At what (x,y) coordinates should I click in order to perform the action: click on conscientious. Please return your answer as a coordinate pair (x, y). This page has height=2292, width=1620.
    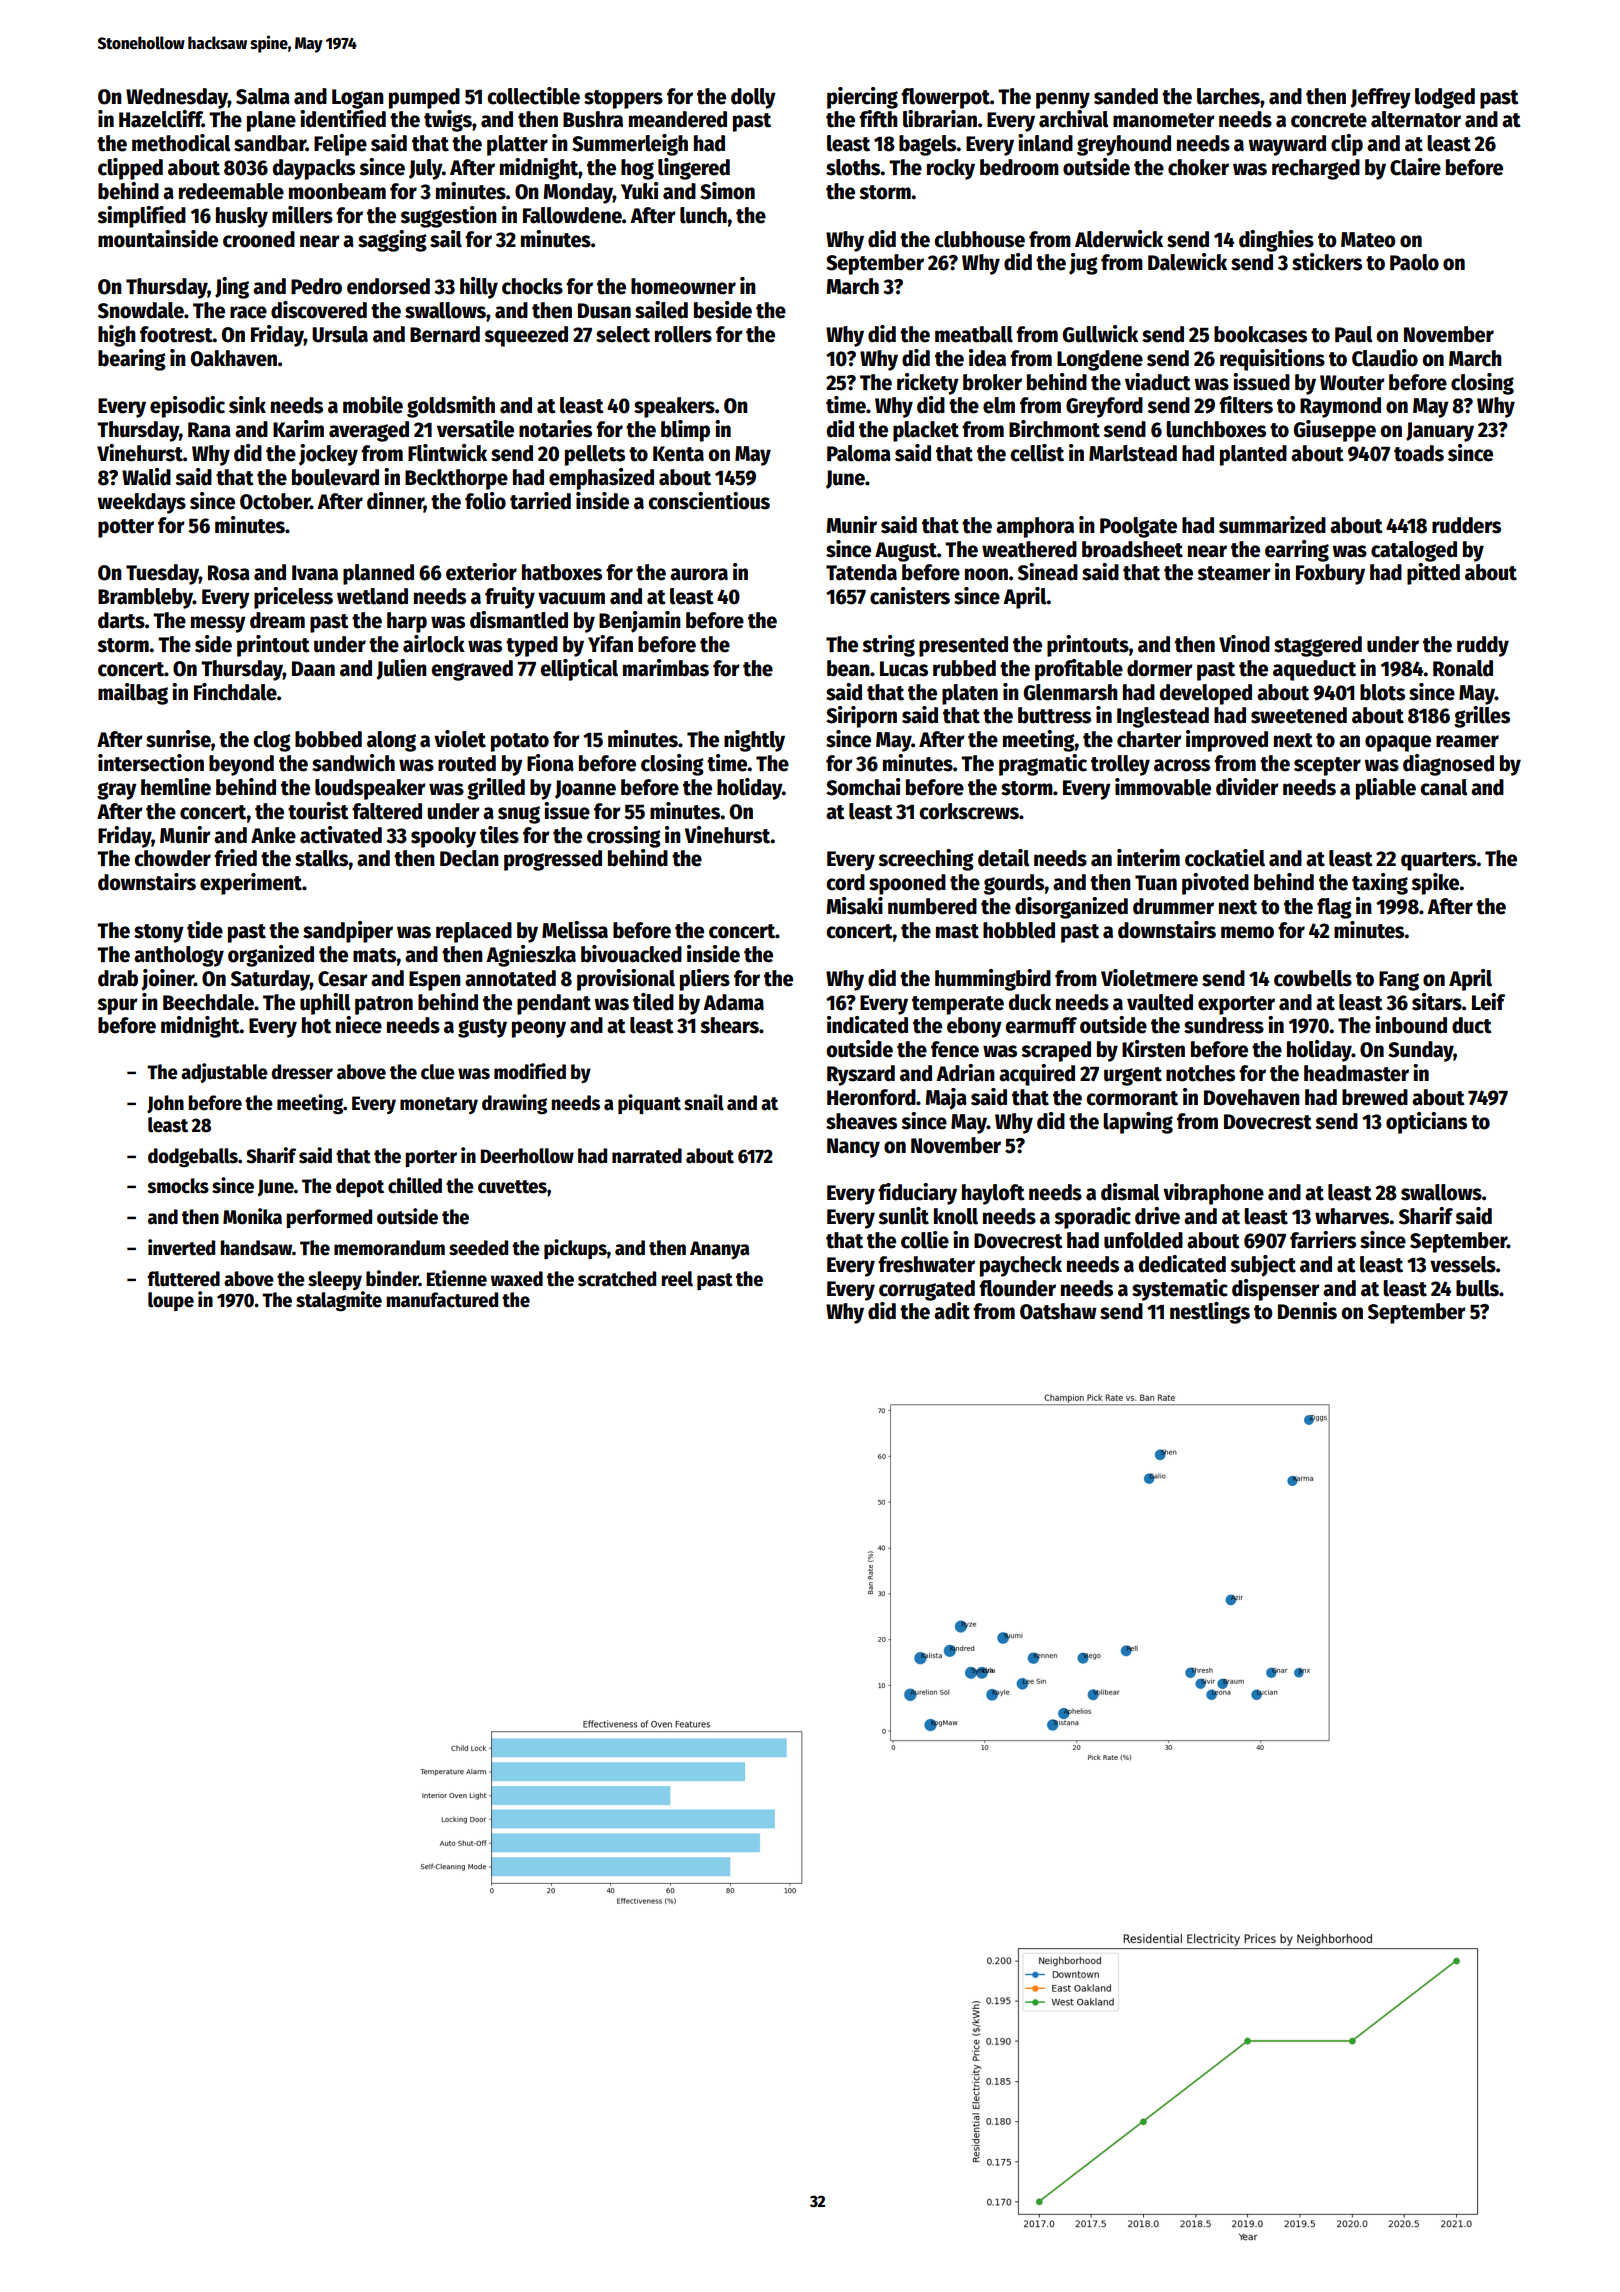
    Looking at the image, I should click on (709, 501).
